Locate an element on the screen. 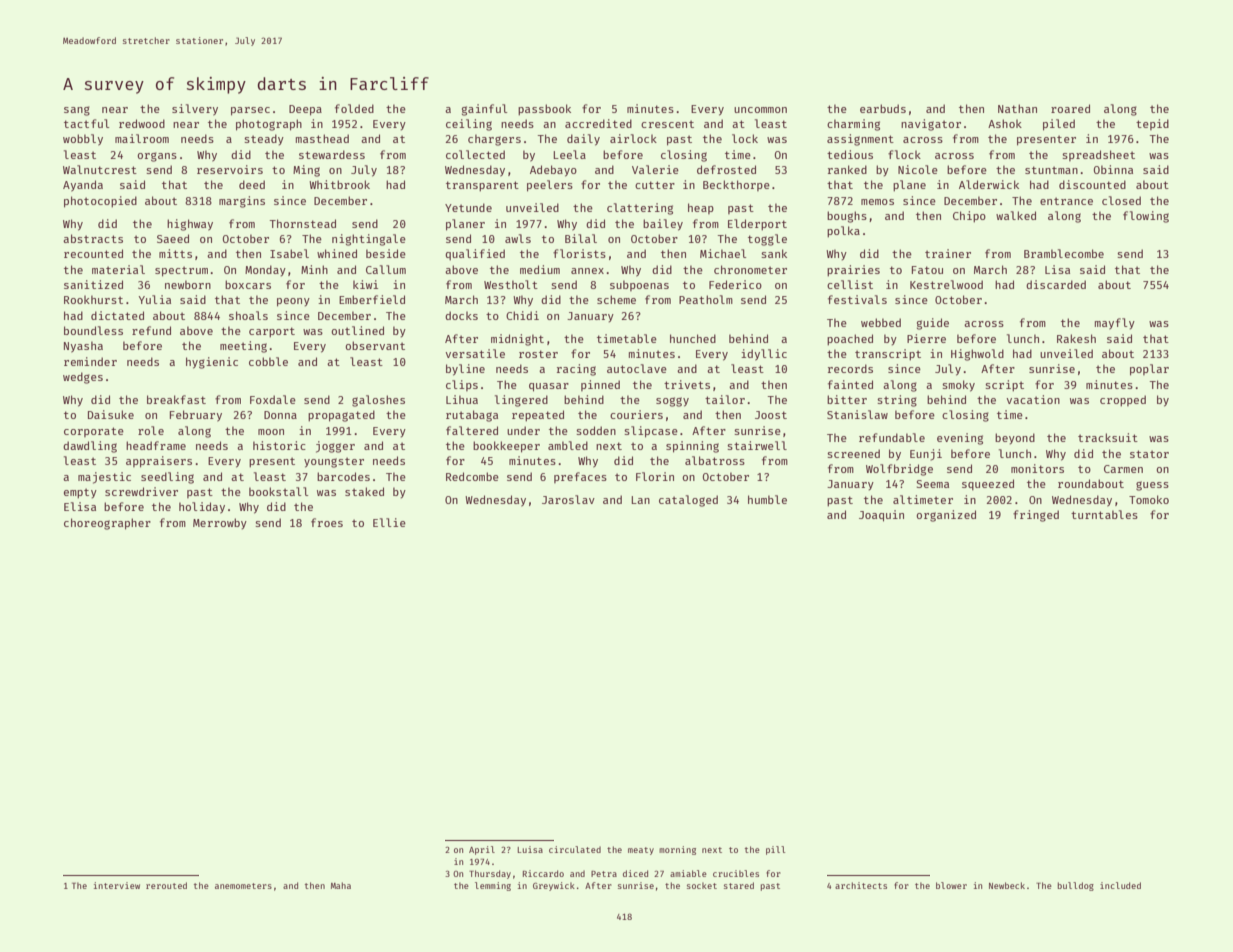 This screenshot has width=1233, height=952. cropped is located at coordinates (1123, 400).
